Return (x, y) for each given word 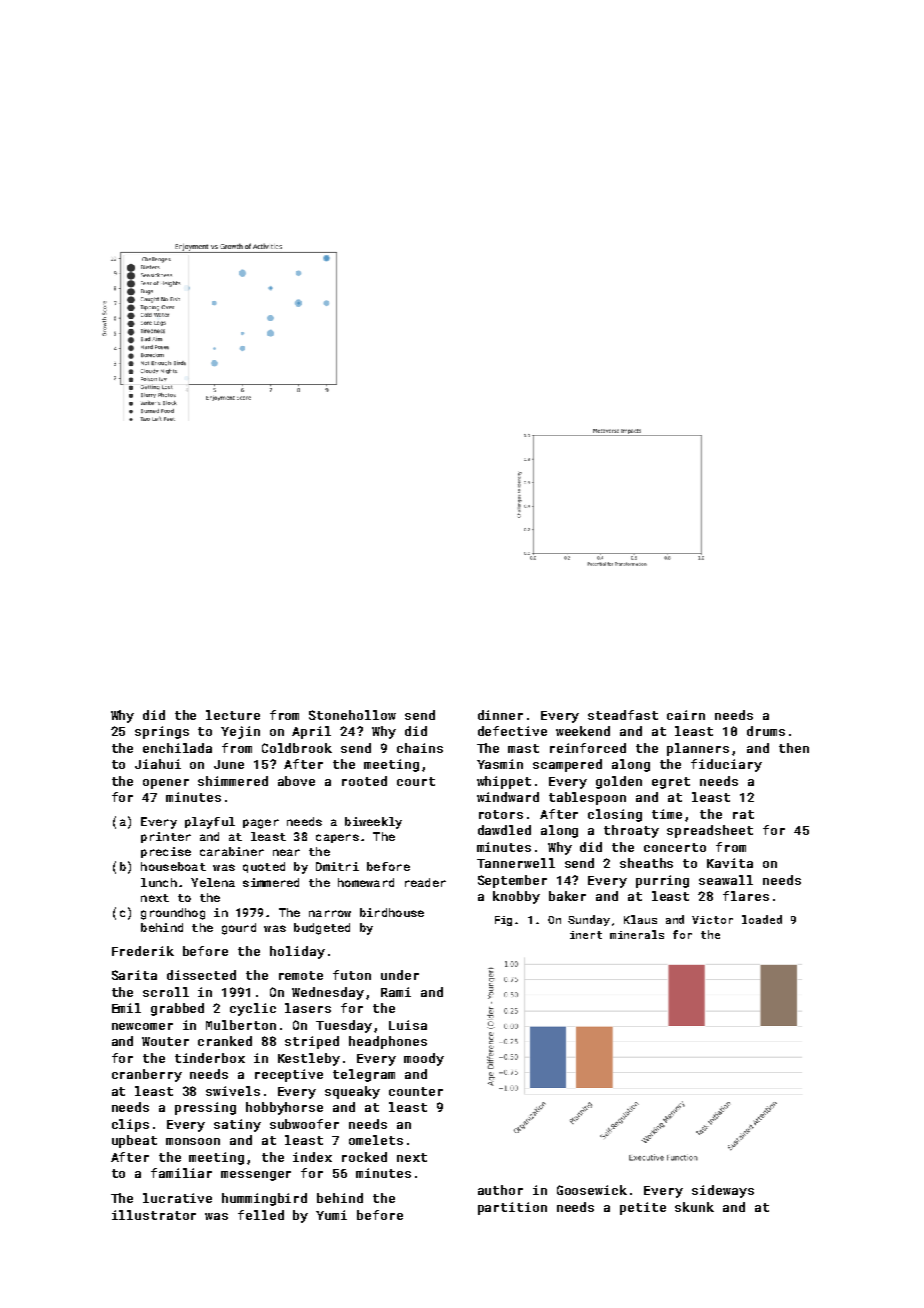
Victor (712, 920)
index (312, 1157)
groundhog (173, 914)
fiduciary (726, 765)
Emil (126, 1008)
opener (166, 784)
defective (512, 731)
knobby (516, 897)
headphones (388, 1042)
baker (567, 896)
